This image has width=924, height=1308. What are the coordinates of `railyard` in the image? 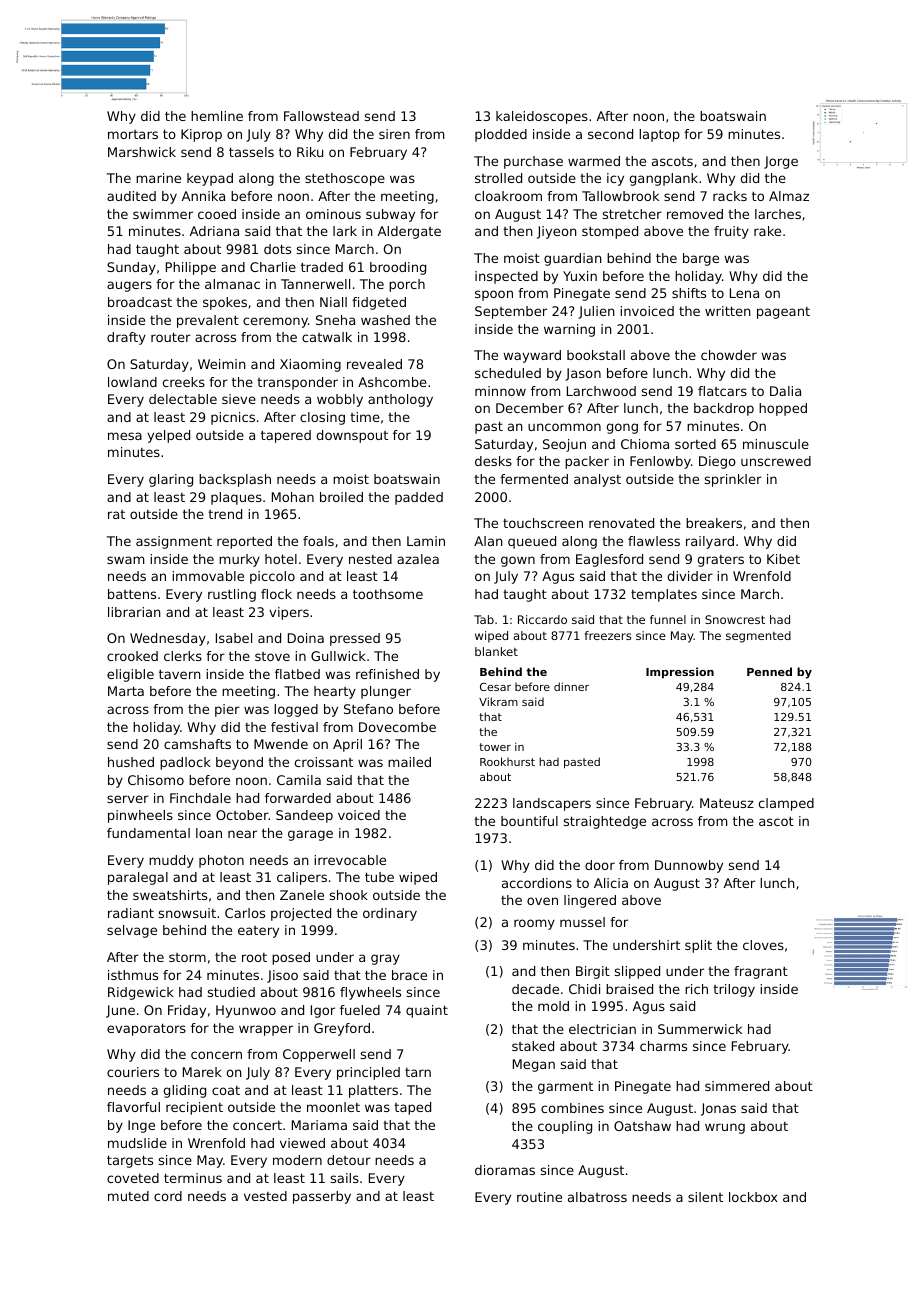 It's located at (710, 542).
